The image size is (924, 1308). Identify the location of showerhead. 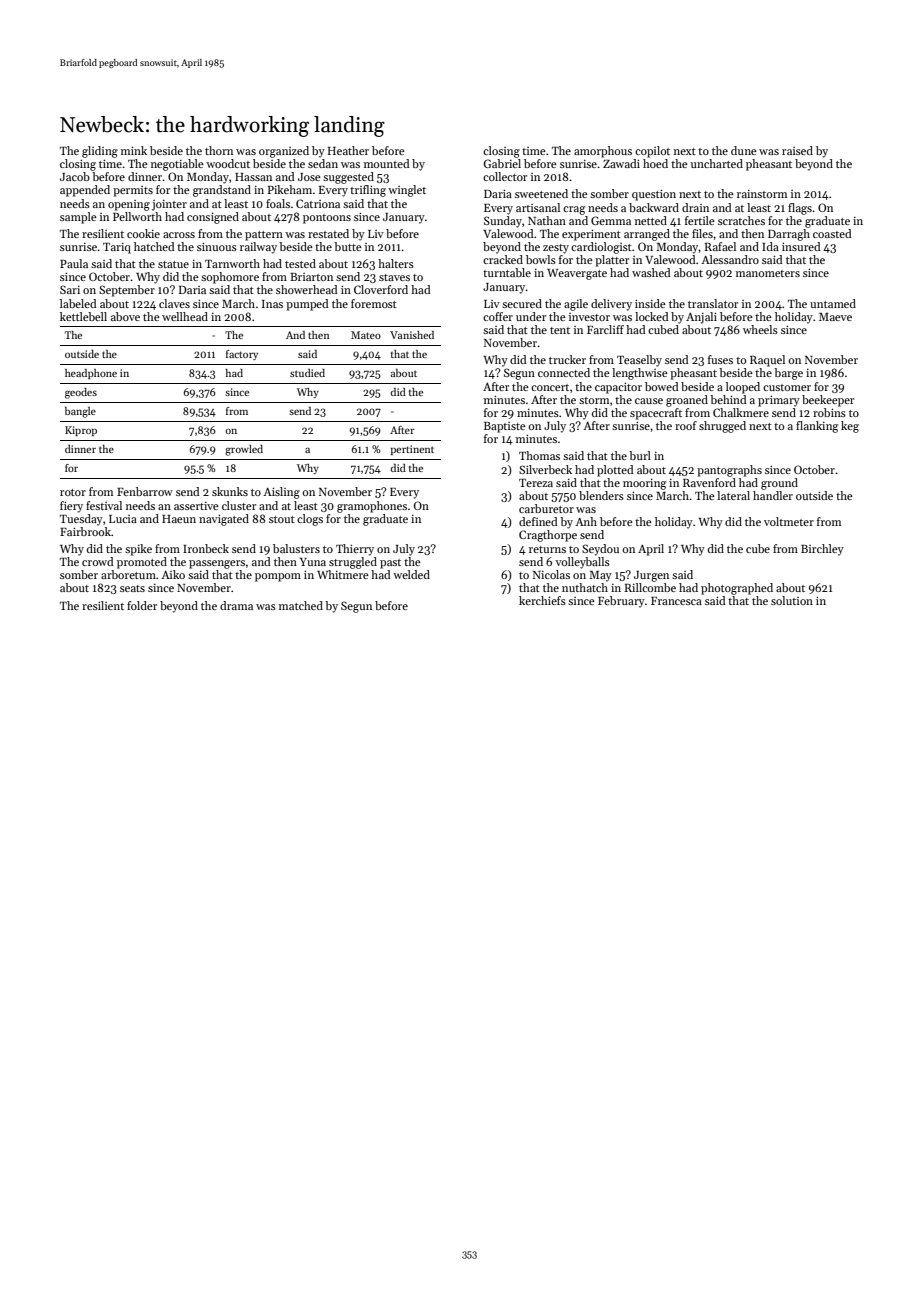
(307, 289).
